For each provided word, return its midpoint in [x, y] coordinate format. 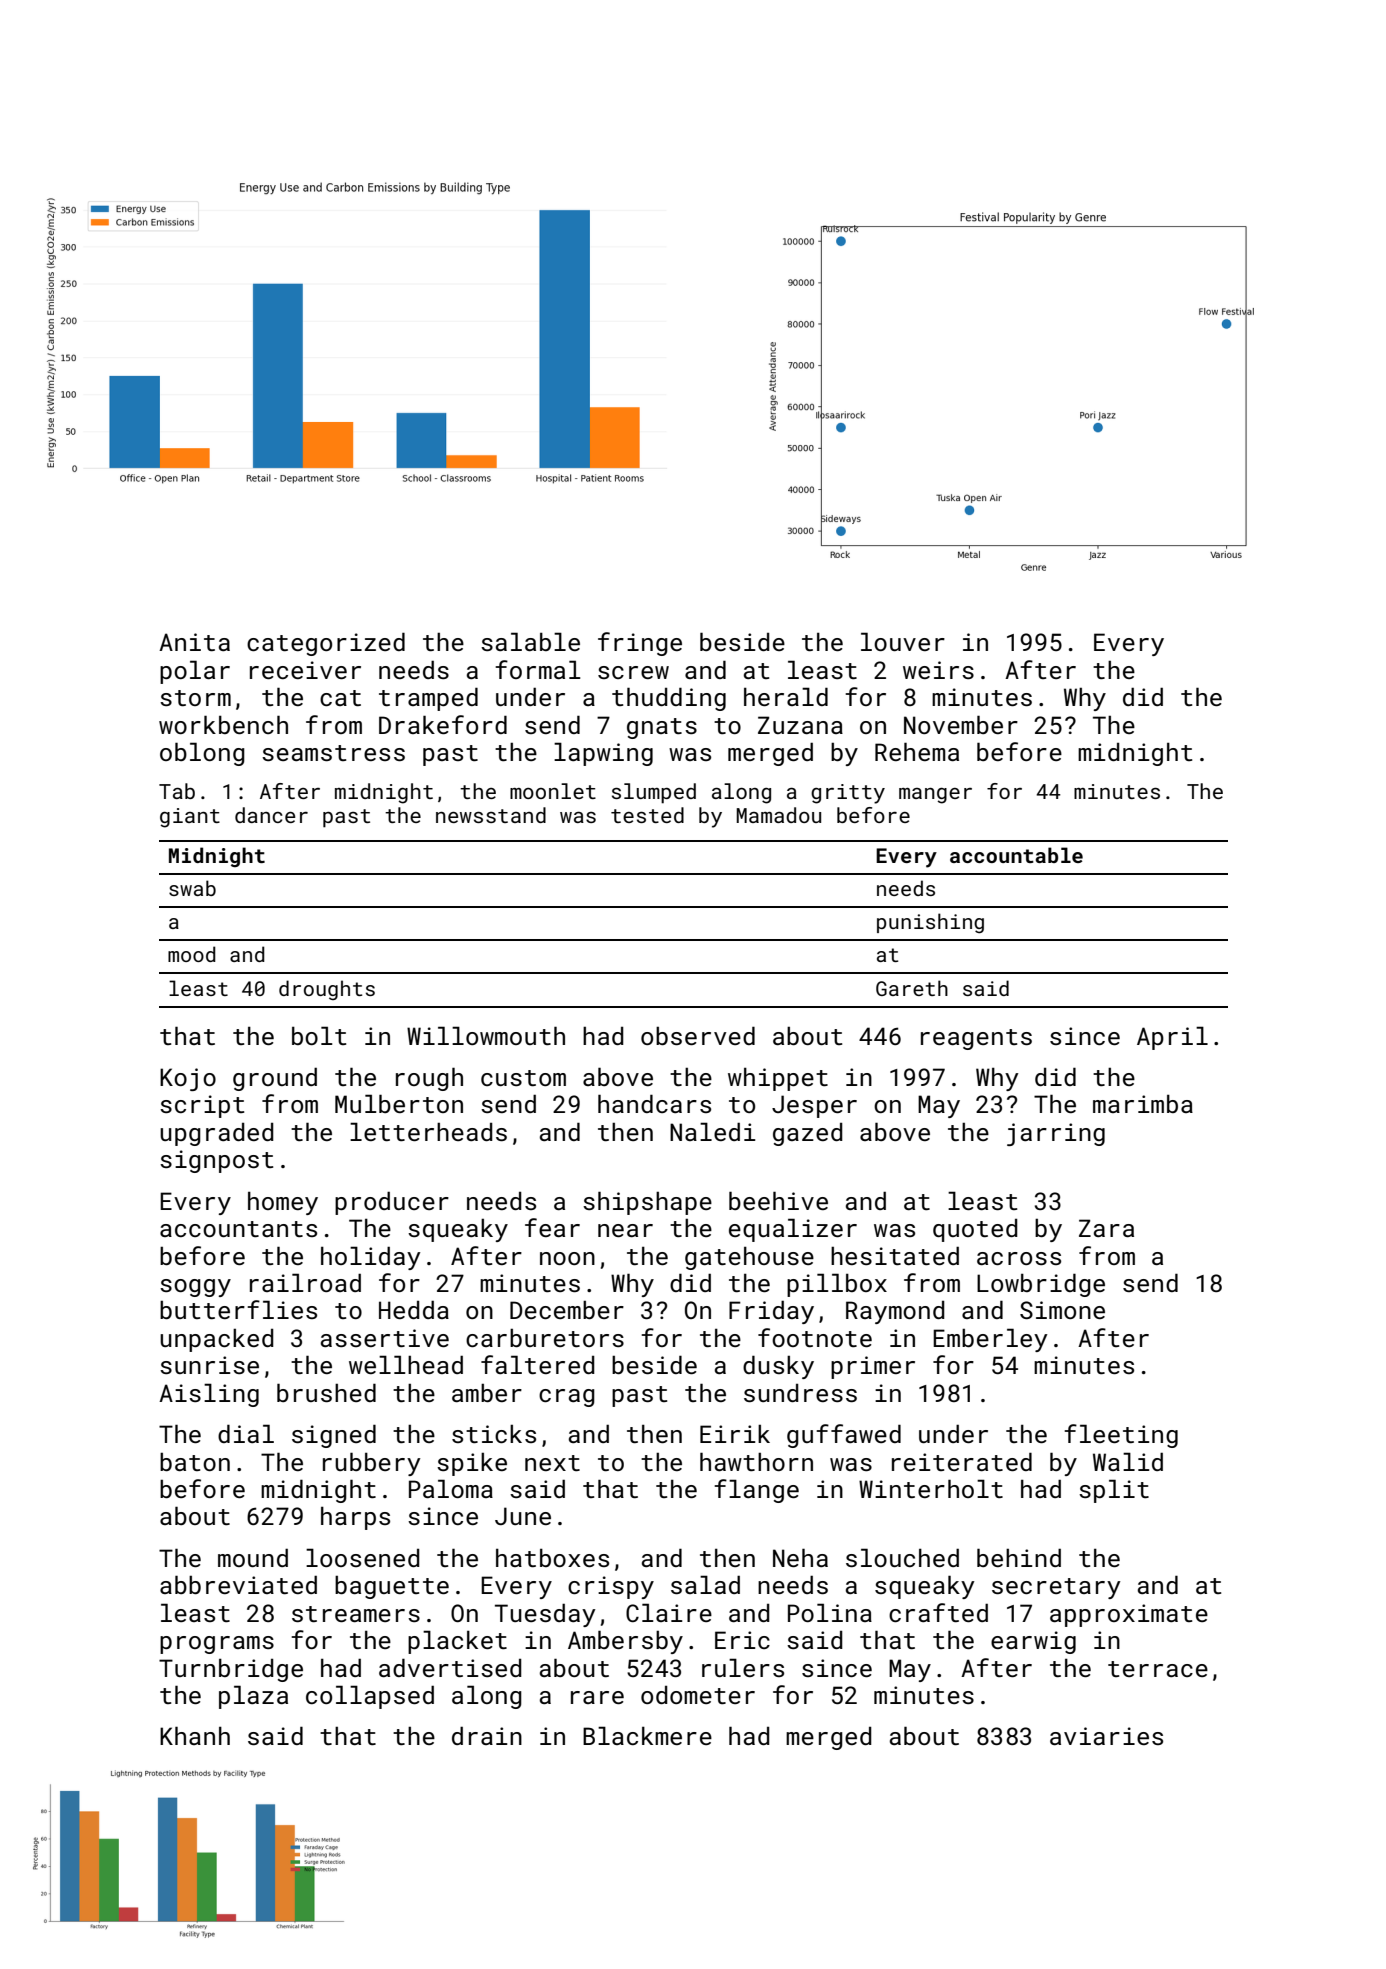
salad [705, 1584]
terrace [1158, 1669]
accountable [1016, 855]
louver [903, 641]
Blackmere [647, 1735]
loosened [363, 1557]
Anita [194, 642]
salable [530, 641]
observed [698, 1035]
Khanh [195, 1735]
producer [392, 1203]
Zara [1106, 1228]
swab [192, 888]
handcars [654, 1103]
